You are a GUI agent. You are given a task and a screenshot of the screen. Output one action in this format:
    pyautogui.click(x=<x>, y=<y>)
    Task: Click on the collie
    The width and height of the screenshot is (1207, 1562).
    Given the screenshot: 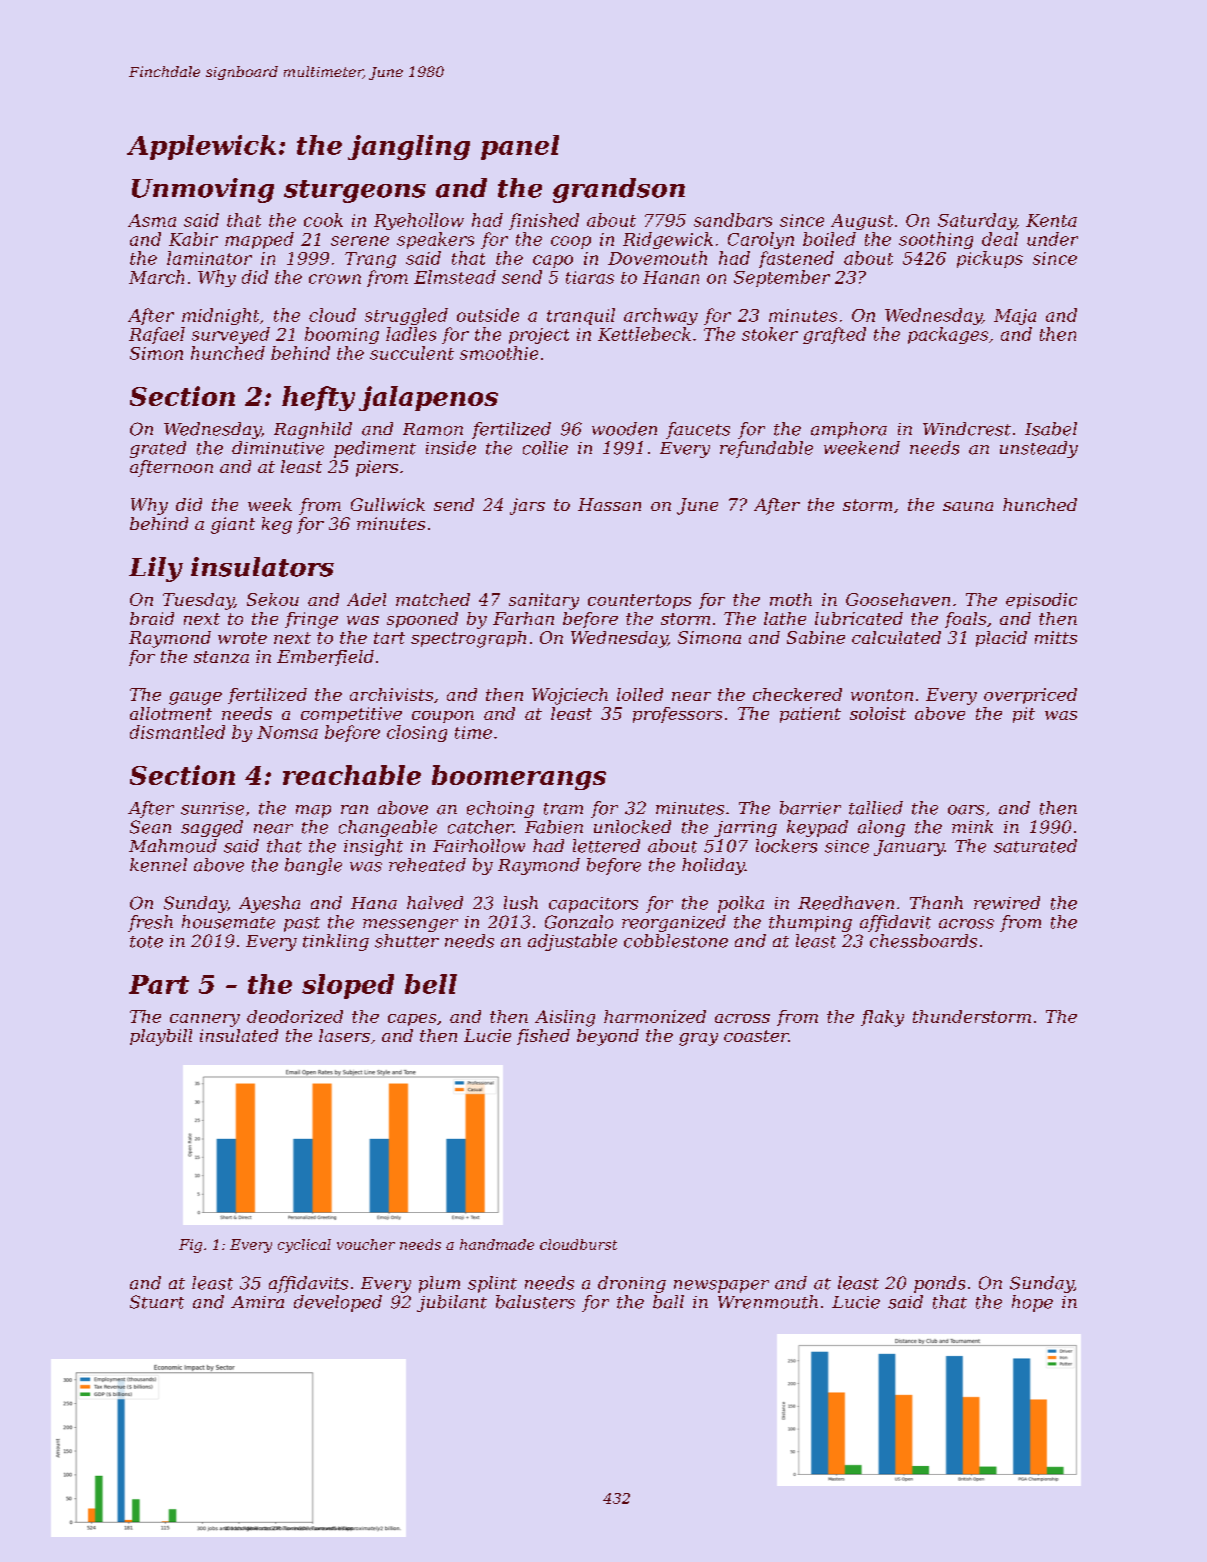 What is the action you would take?
    pyautogui.click(x=545, y=448)
